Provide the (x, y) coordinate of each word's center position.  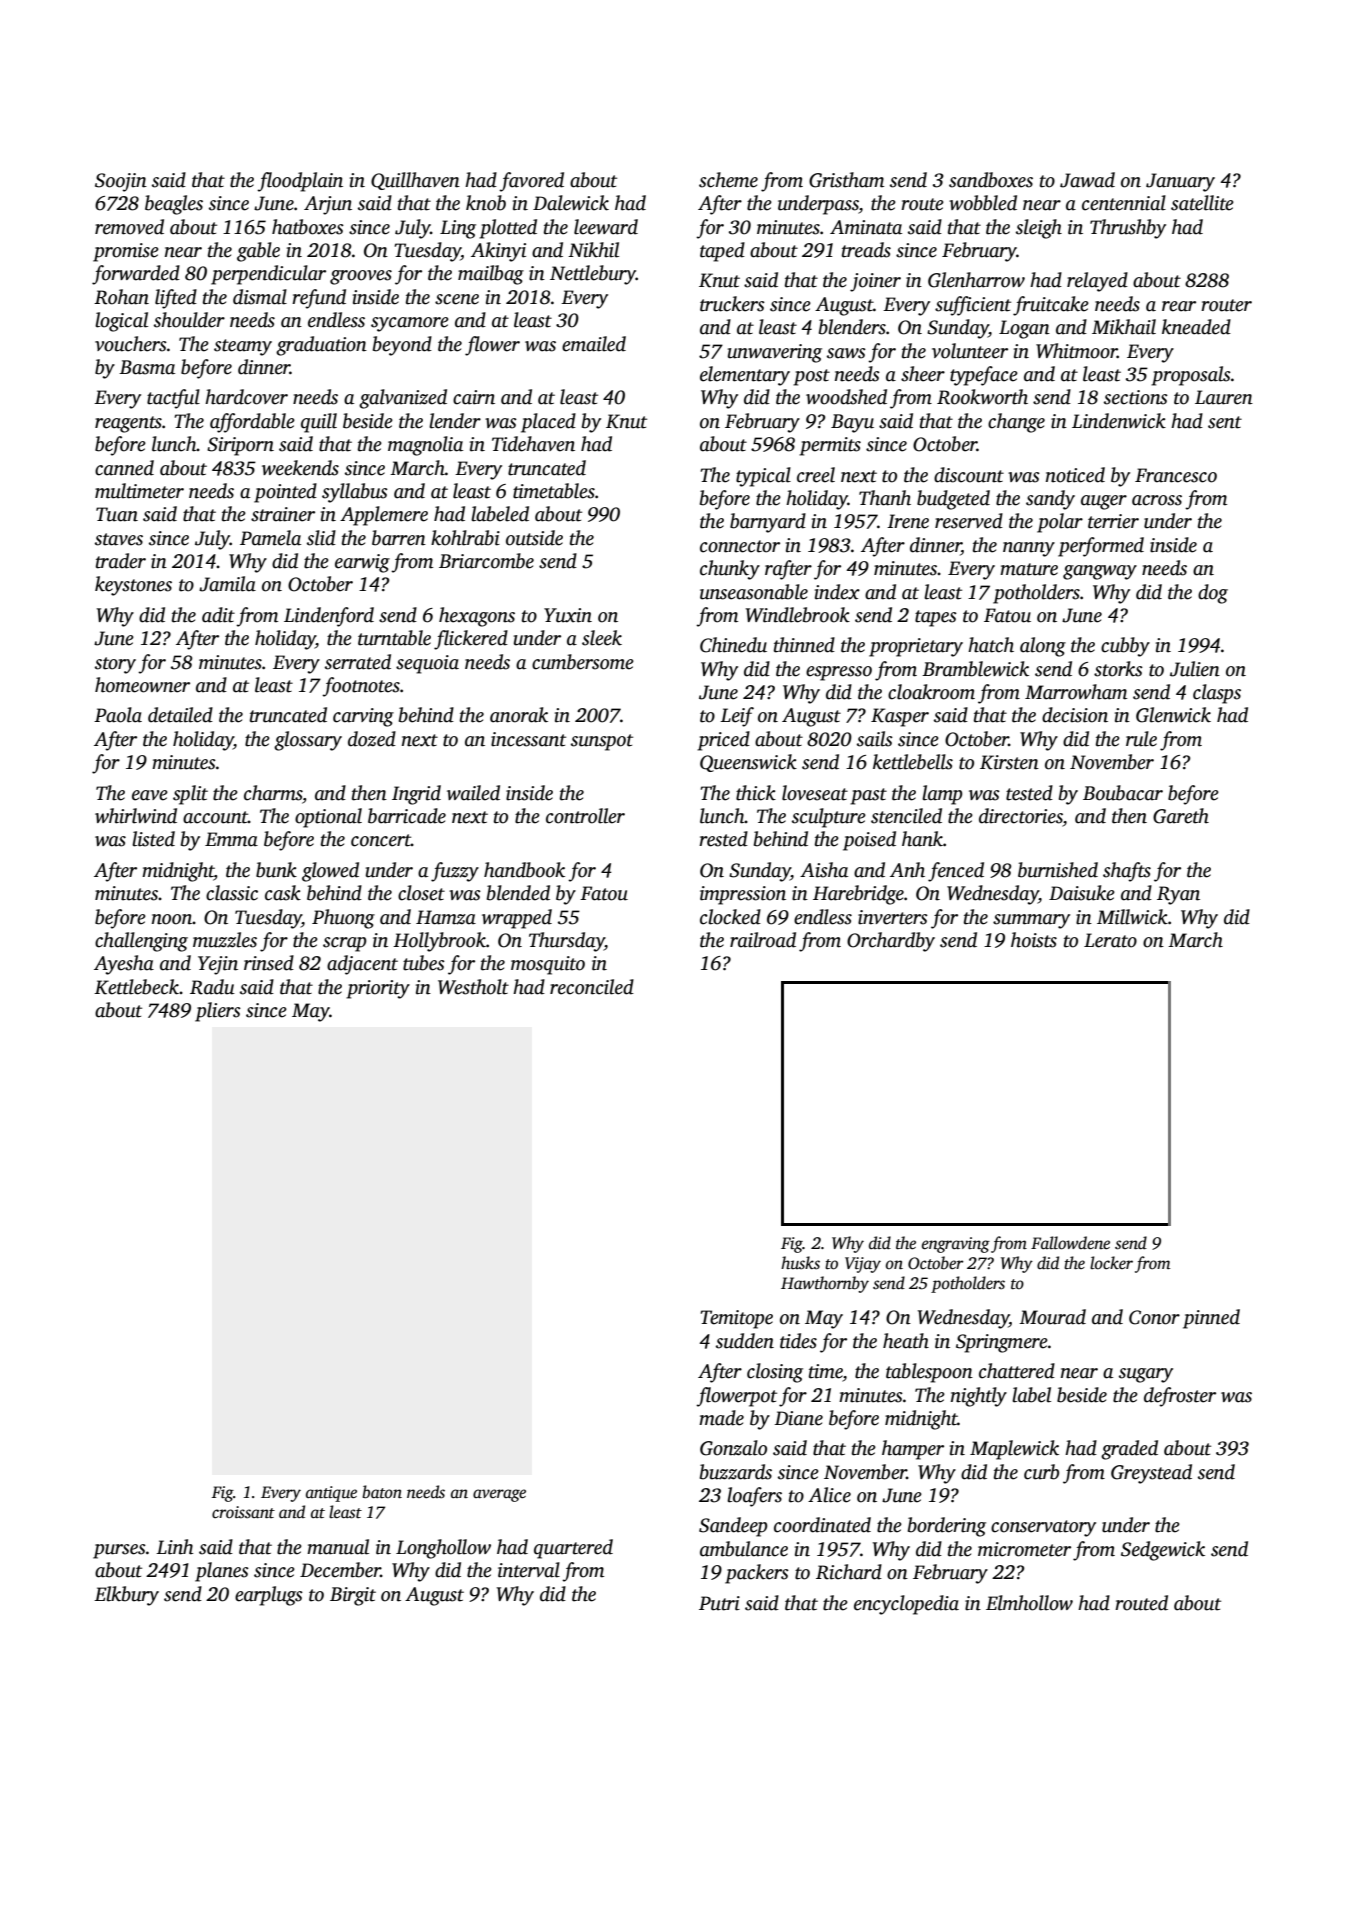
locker (1111, 1262)
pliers (218, 1012)
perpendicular (268, 275)
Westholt (473, 987)
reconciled (592, 987)
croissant (243, 1512)
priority (378, 989)
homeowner (142, 685)
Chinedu (733, 645)
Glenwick (1173, 715)
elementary (745, 376)
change (1016, 423)
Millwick (1132, 917)
